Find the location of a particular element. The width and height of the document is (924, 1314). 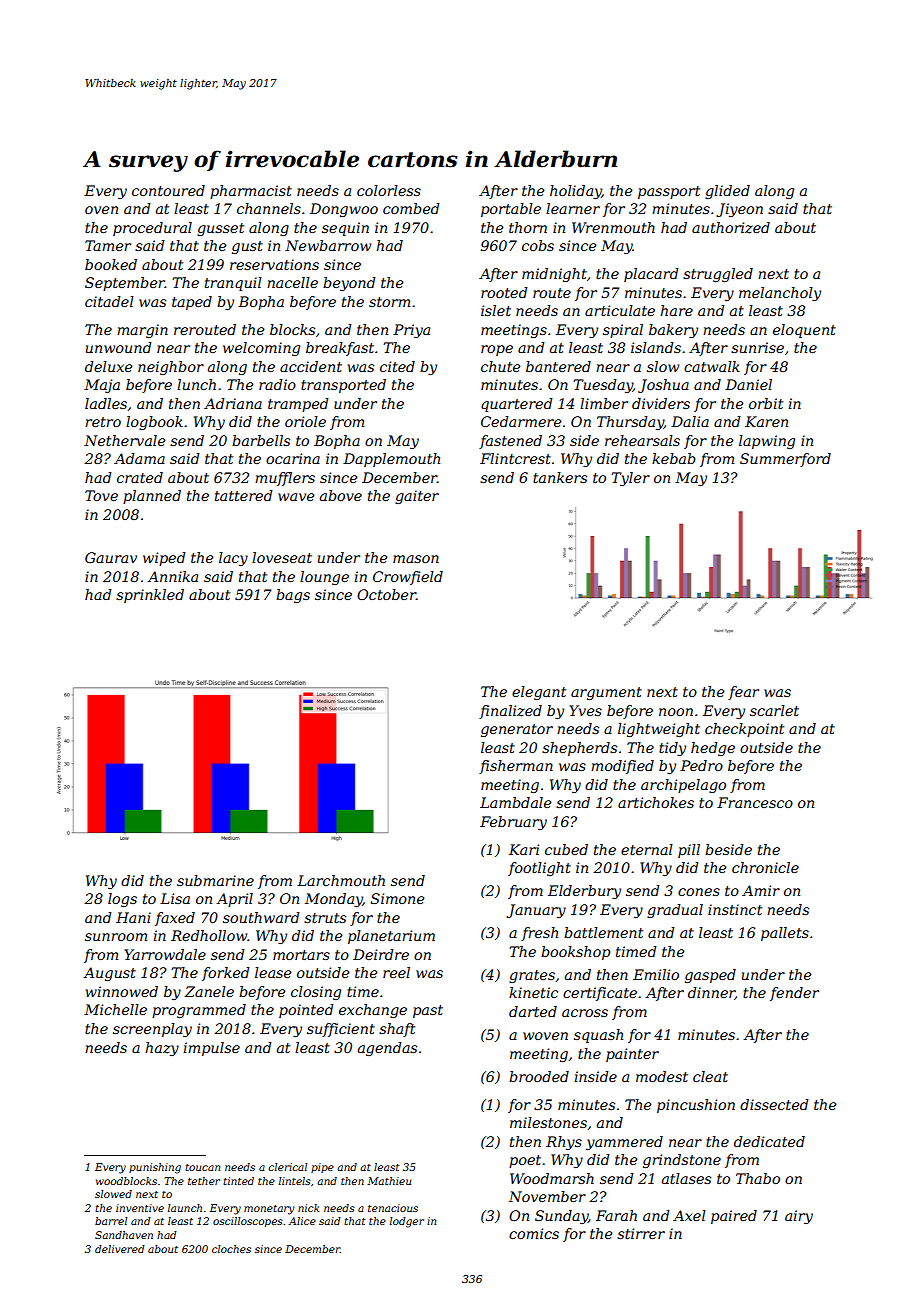

glided is located at coordinates (727, 192).
